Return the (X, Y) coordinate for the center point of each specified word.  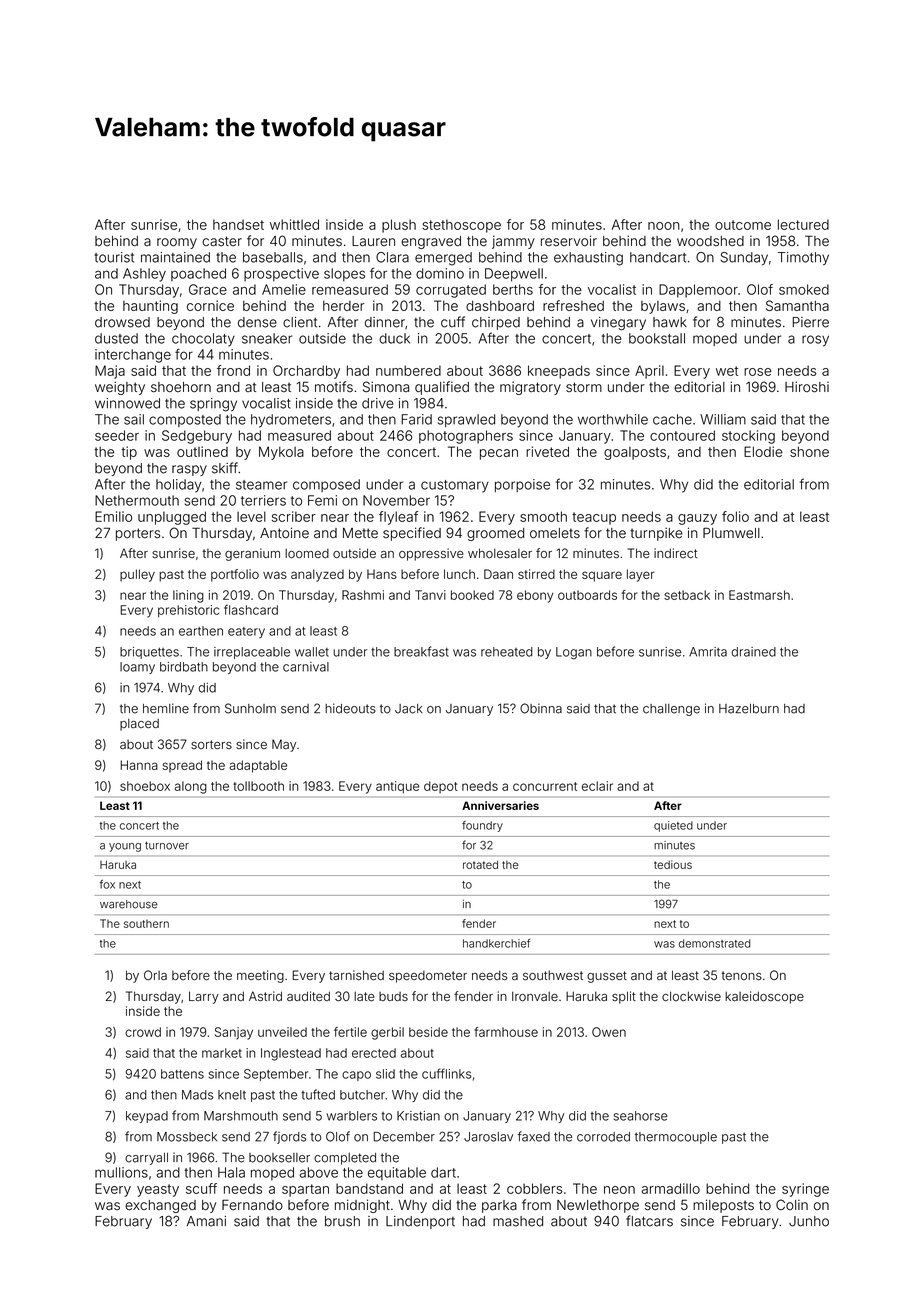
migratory (530, 388)
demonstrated (714, 943)
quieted (673, 826)
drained (754, 652)
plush (399, 226)
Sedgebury (197, 437)
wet (727, 371)
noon (664, 226)
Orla (155, 975)
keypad (147, 1117)
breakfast (421, 651)
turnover (167, 845)
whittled (294, 224)
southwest (553, 976)
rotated (480, 864)
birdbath (184, 667)
